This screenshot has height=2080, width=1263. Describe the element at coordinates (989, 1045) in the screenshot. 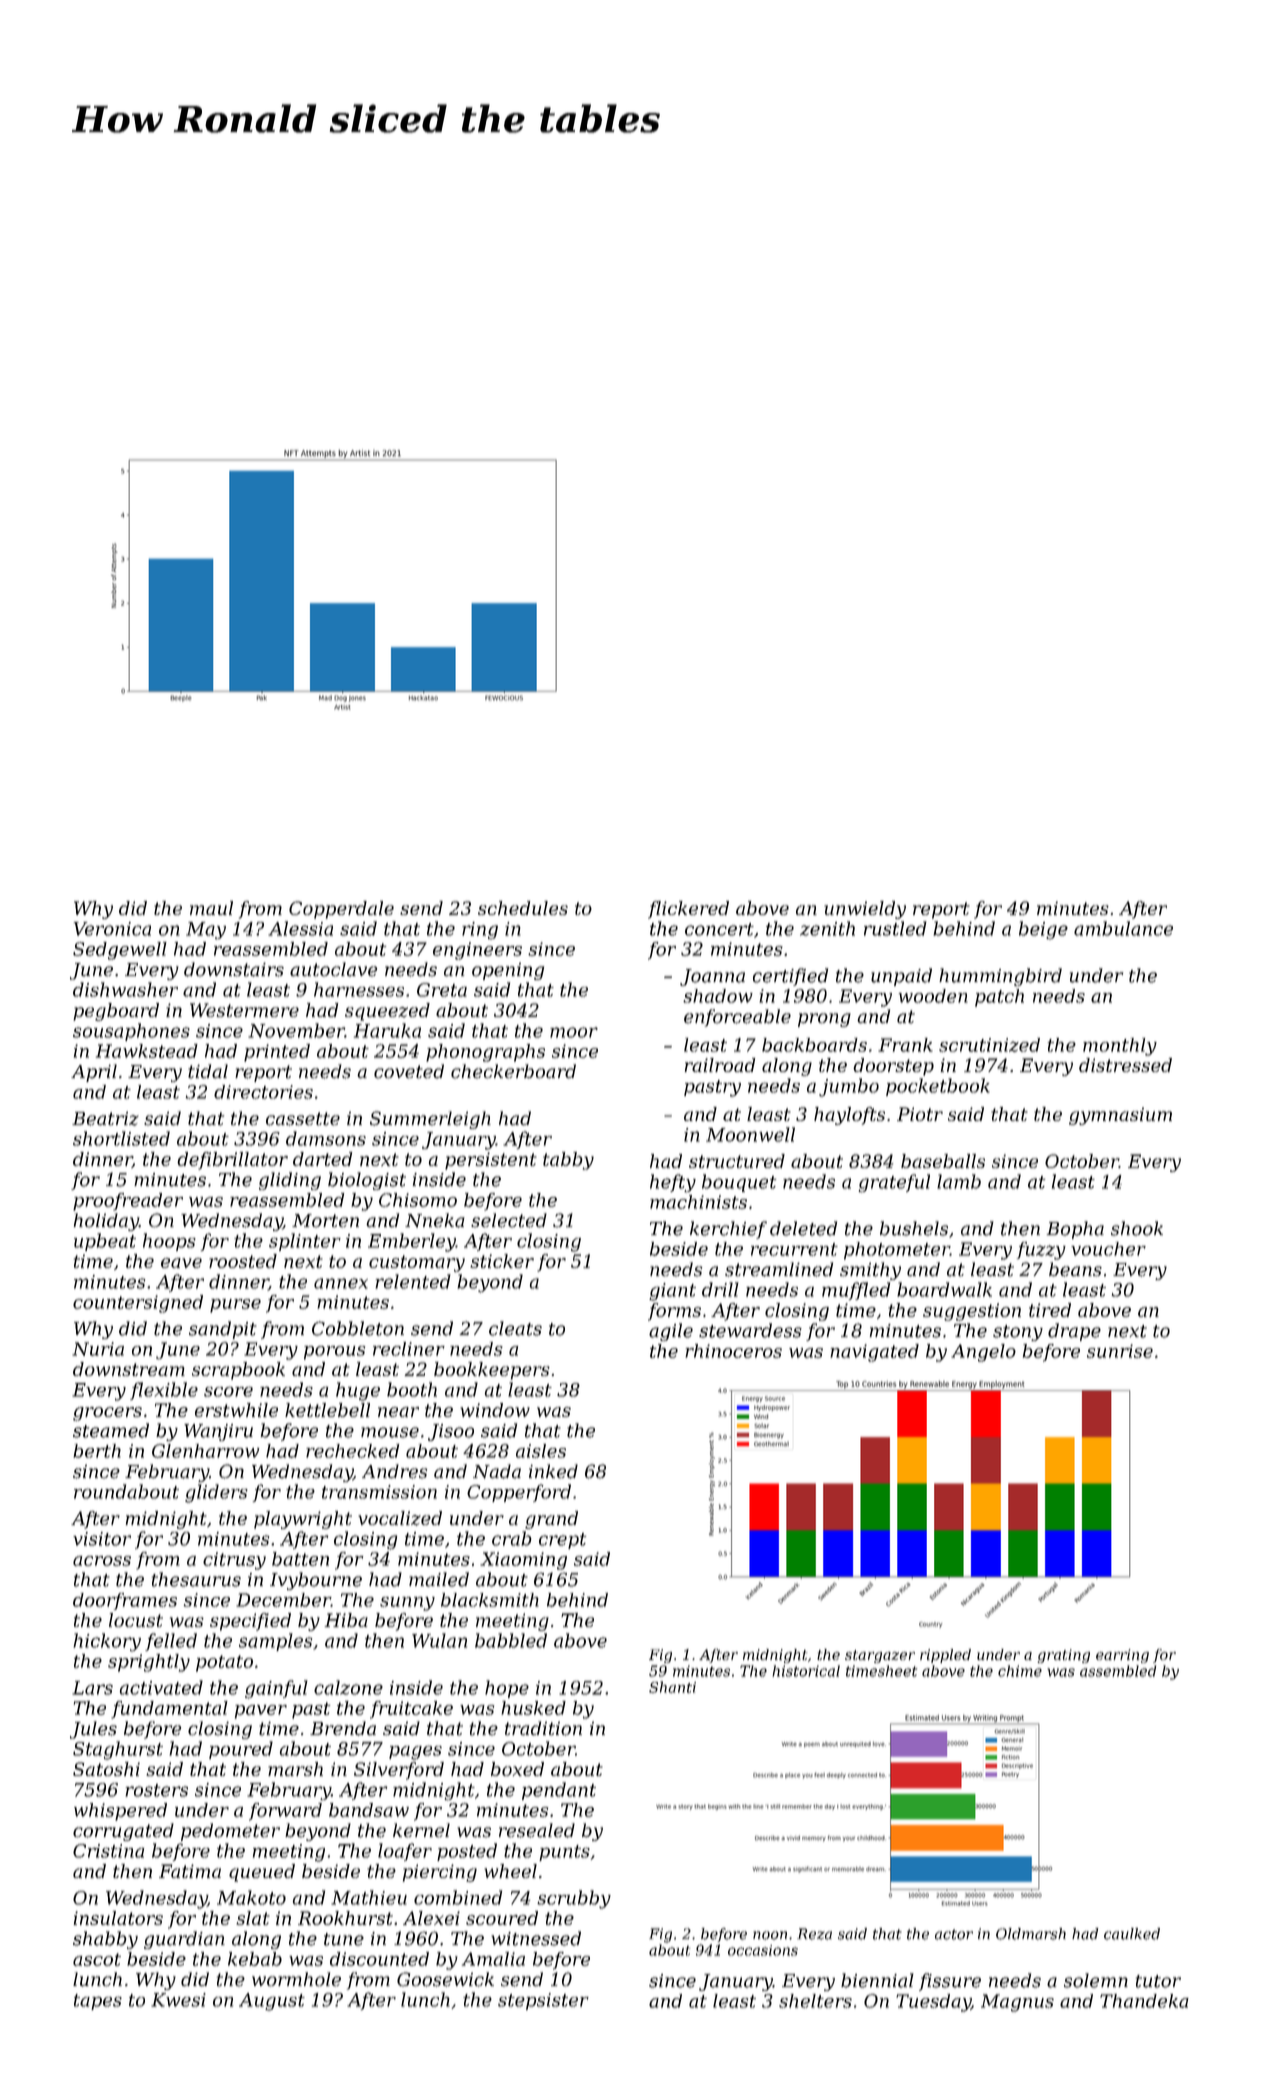

I see `scrutinized` at that location.
